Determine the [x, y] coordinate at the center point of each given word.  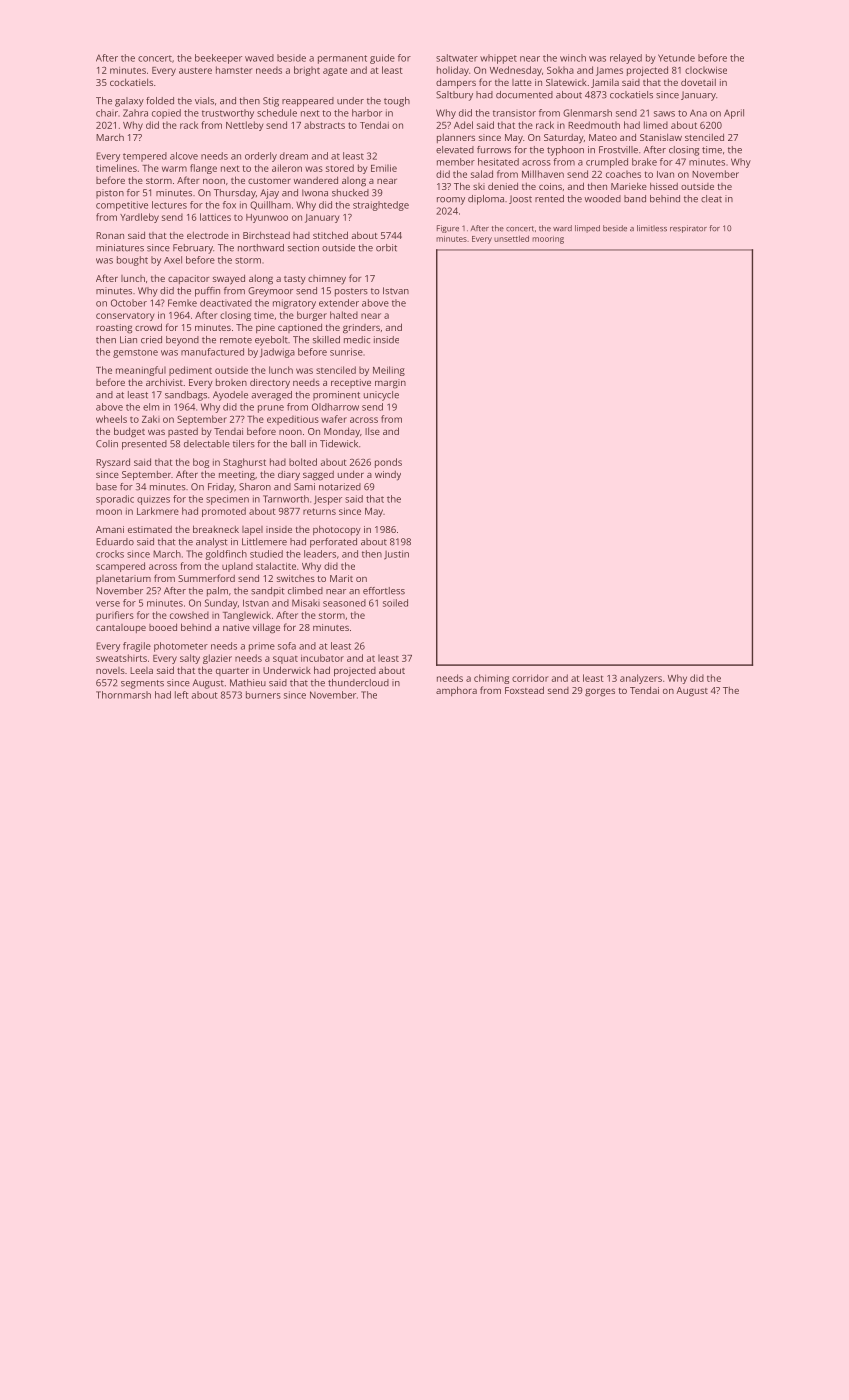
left [182, 695]
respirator [688, 229]
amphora [456, 691]
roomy [451, 201]
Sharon [255, 487]
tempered [145, 157]
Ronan [110, 235]
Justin [396, 555]
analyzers [641, 679]
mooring [548, 240]
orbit [386, 248]
